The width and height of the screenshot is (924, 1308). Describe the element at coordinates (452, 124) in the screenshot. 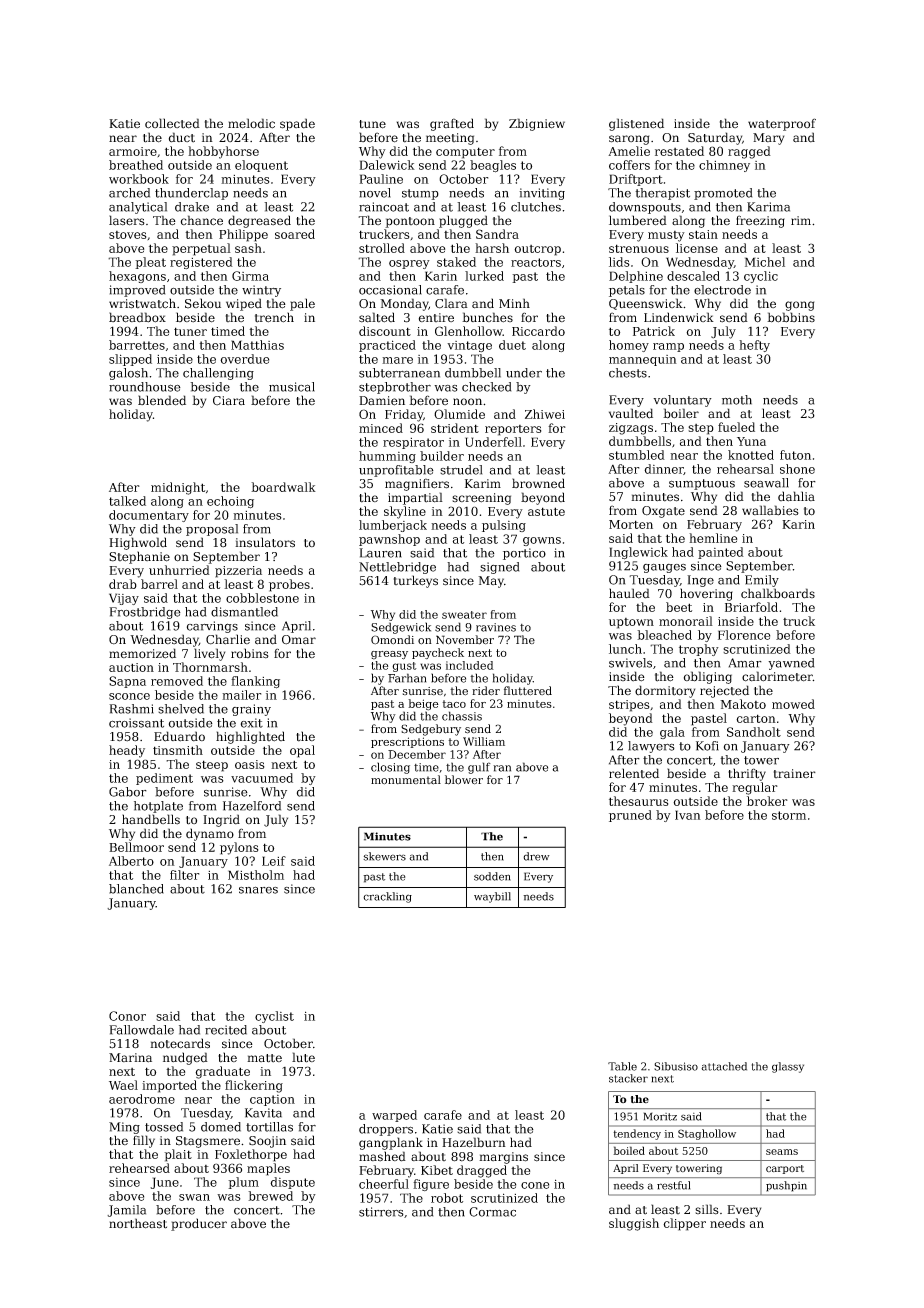

I see `grafted` at that location.
